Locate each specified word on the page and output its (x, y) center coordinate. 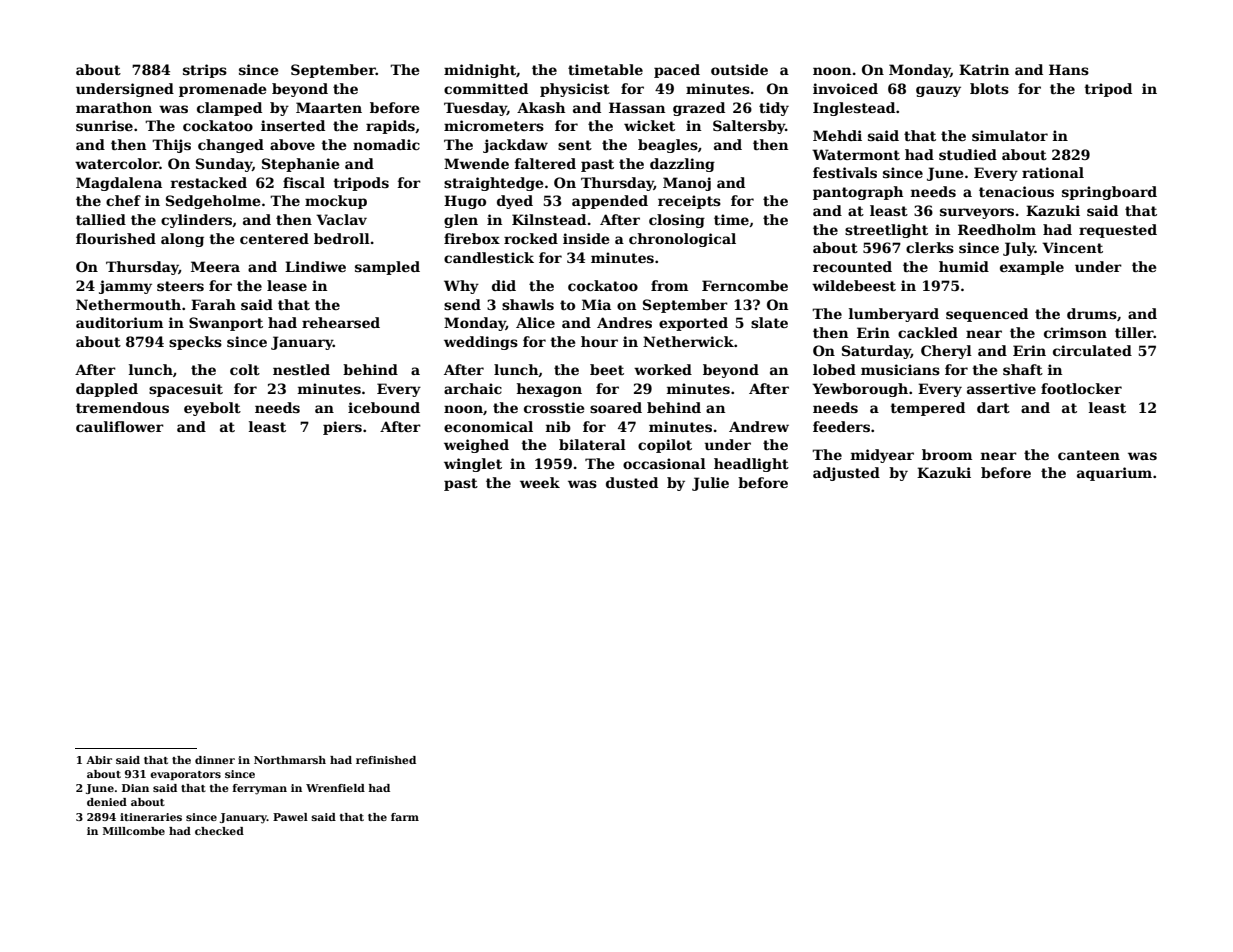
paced (677, 71)
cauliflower (120, 426)
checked (219, 831)
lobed (834, 369)
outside (739, 69)
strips (205, 71)
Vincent (1072, 247)
